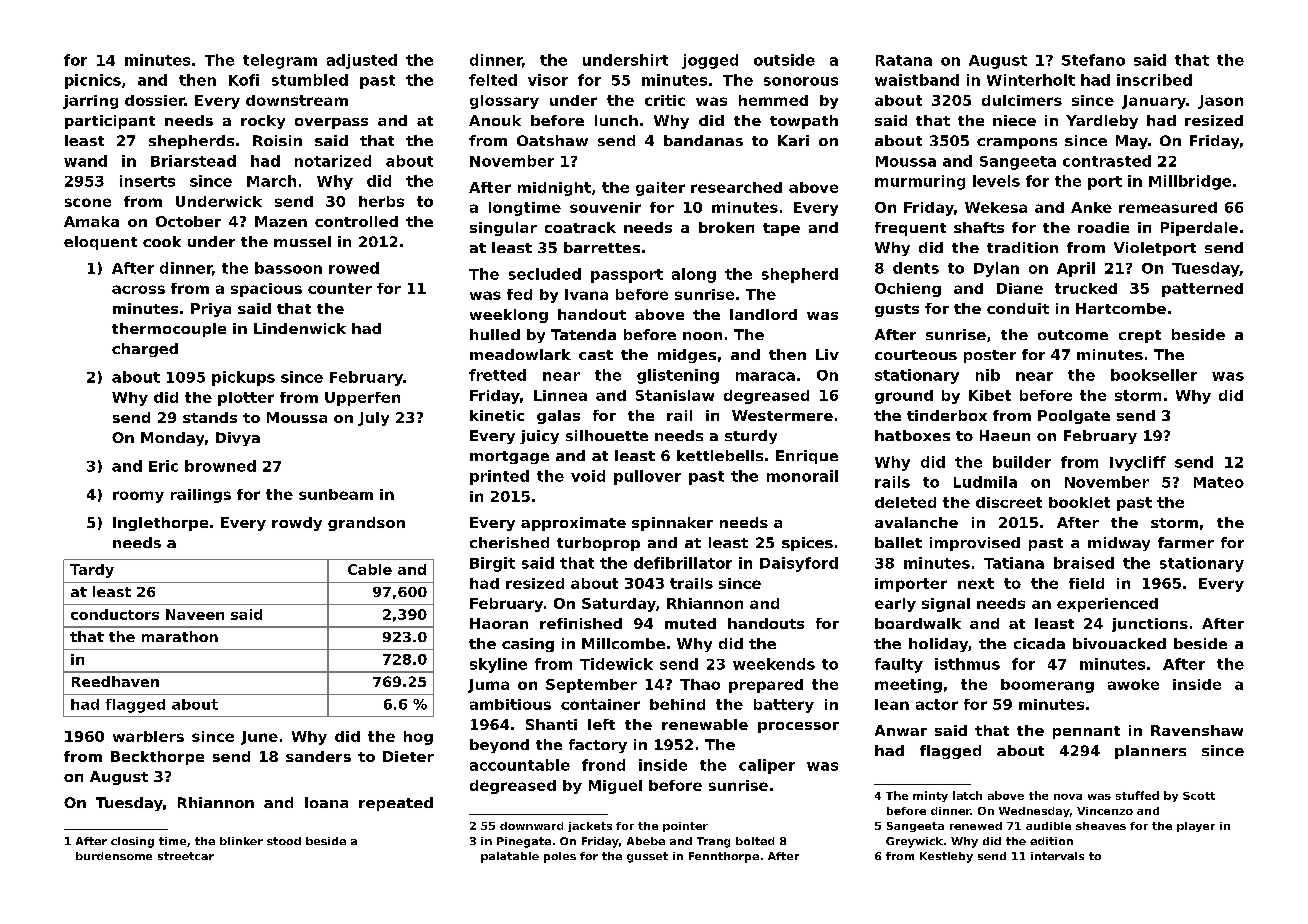 This screenshot has height=924, width=1308. Describe the element at coordinates (710, 61) in the screenshot. I see `jogged` at that location.
